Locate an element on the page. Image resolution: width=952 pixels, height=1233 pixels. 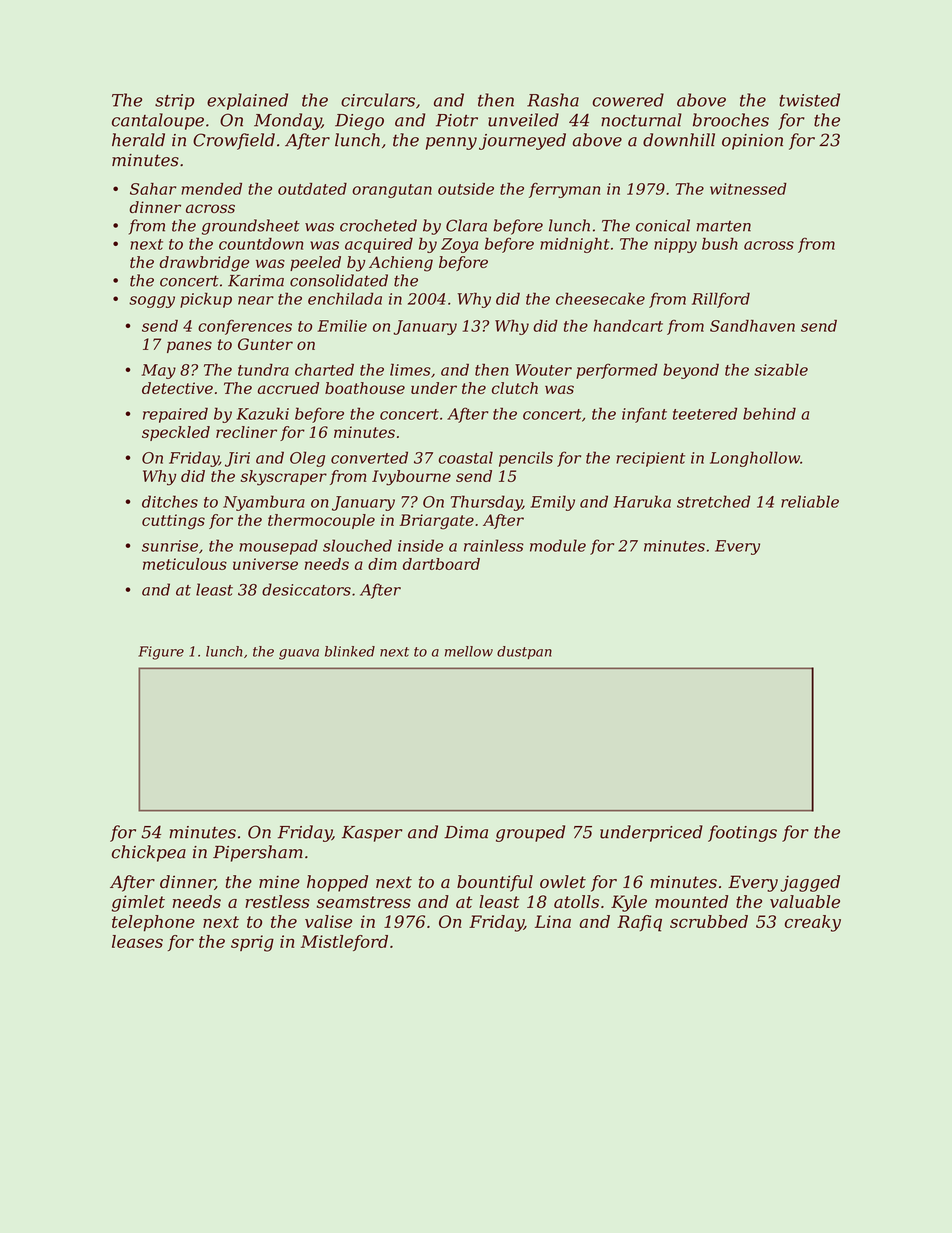
drawbridge is located at coordinates (204, 264).
